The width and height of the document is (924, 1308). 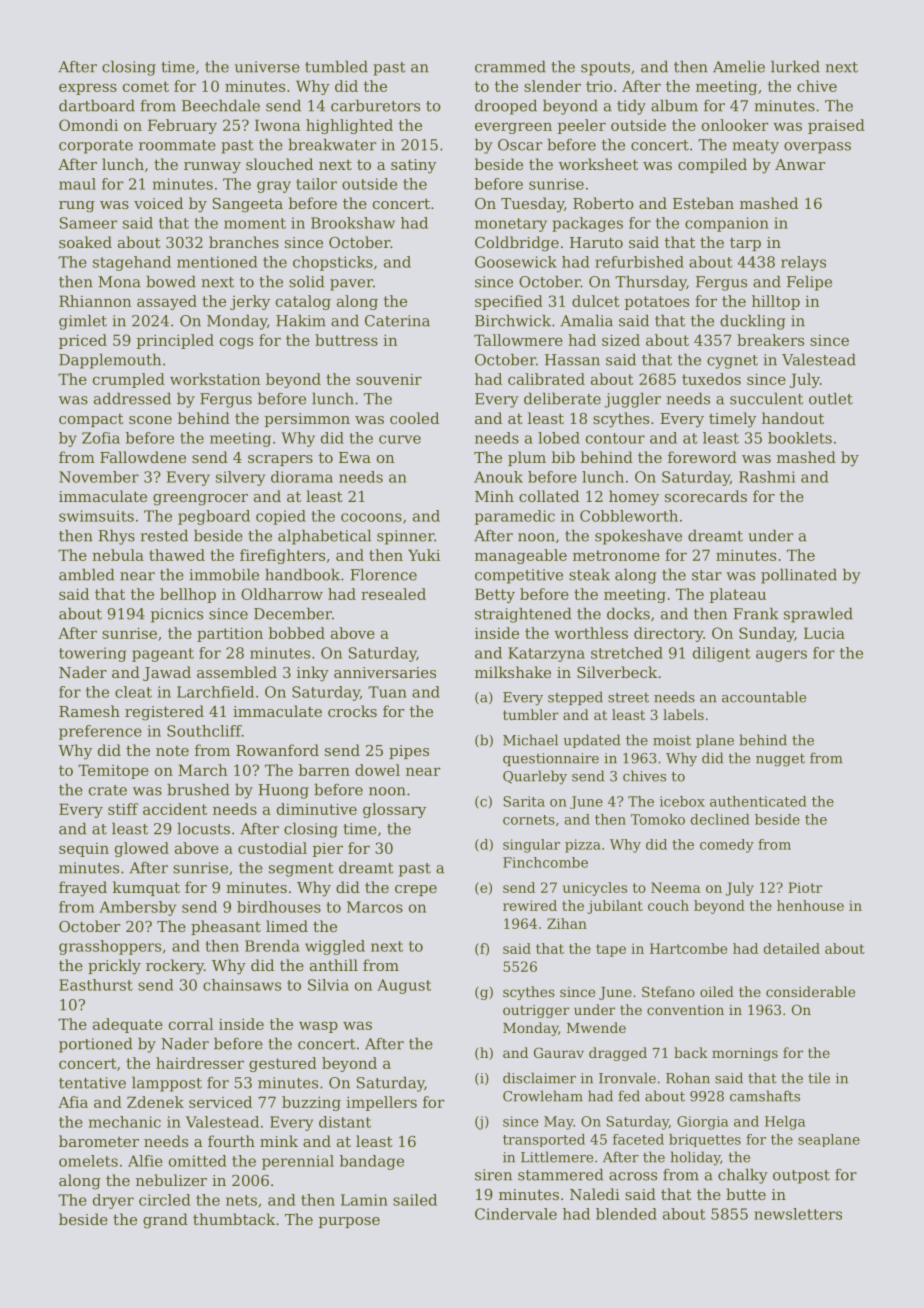 I want to click on foreword, so click(x=702, y=457).
